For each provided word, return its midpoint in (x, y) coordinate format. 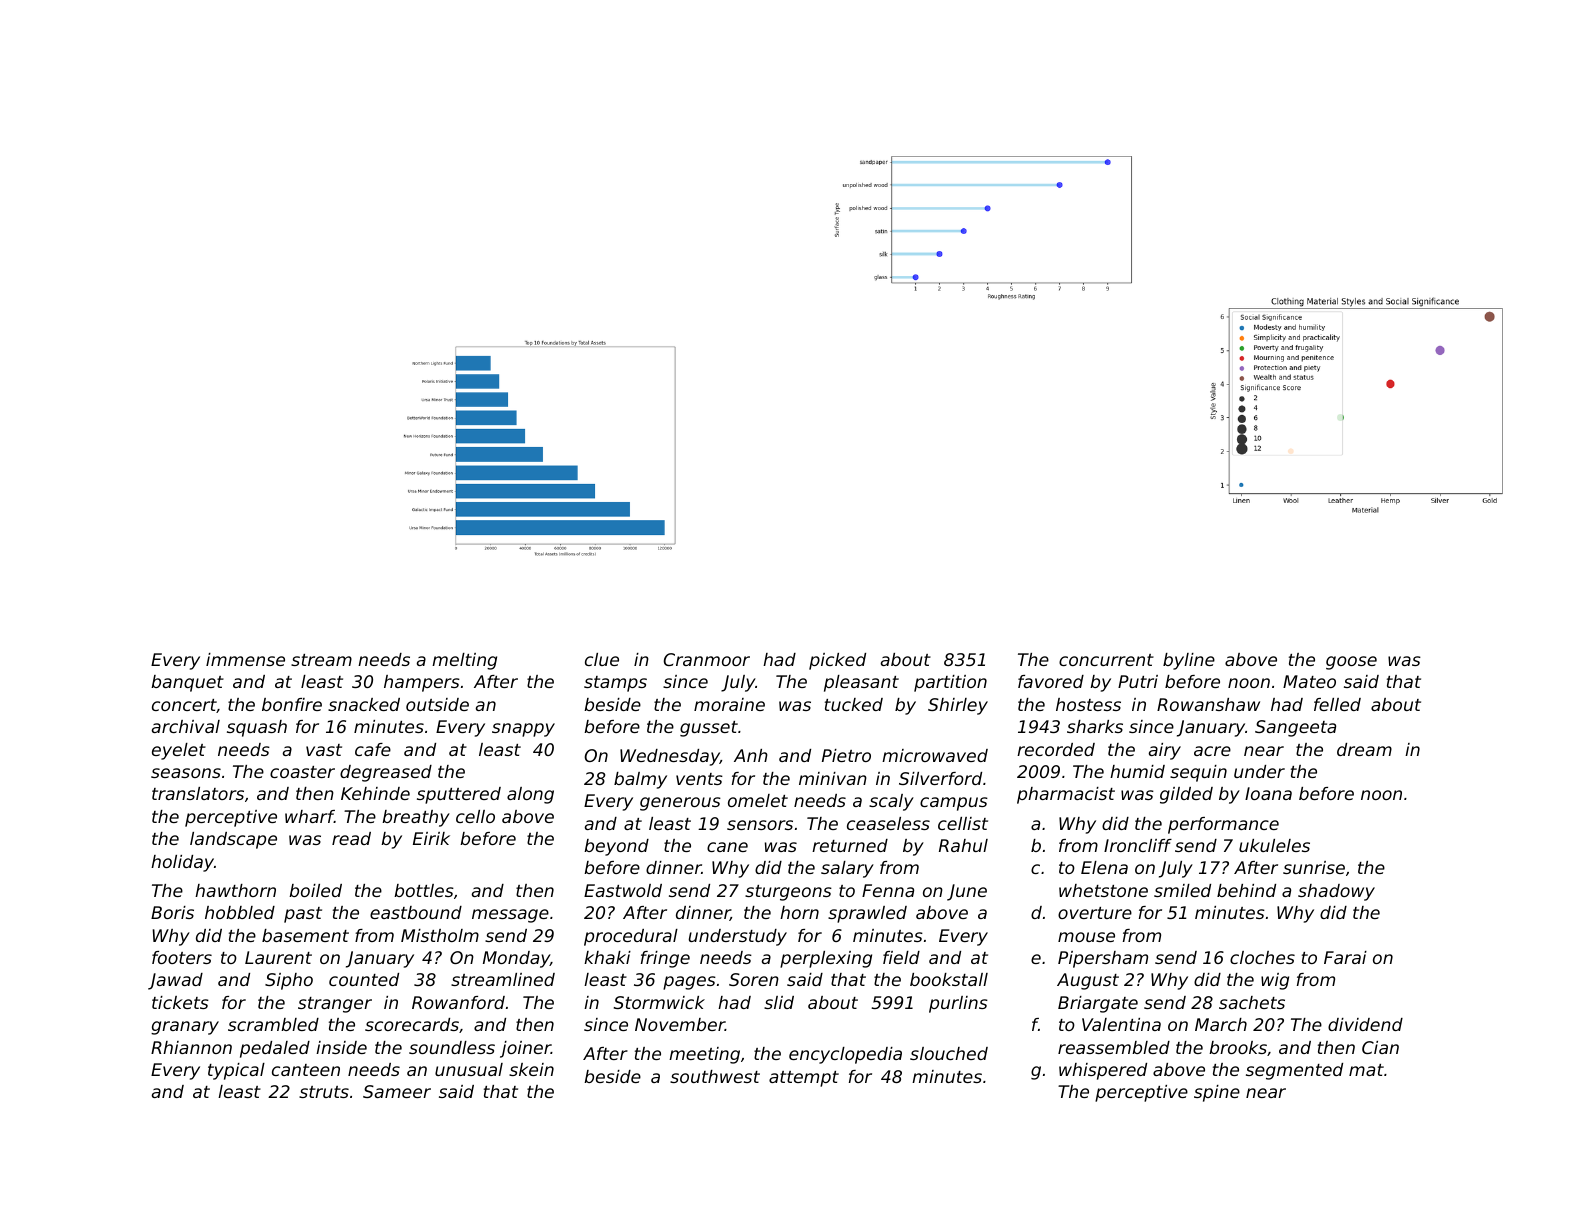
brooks (1238, 1047)
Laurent (278, 957)
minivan (833, 778)
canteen (306, 1070)
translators (198, 793)
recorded (1056, 749)
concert (184, 706)
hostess (1088, 704)
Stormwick (659, 1002)
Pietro (846, 755)
